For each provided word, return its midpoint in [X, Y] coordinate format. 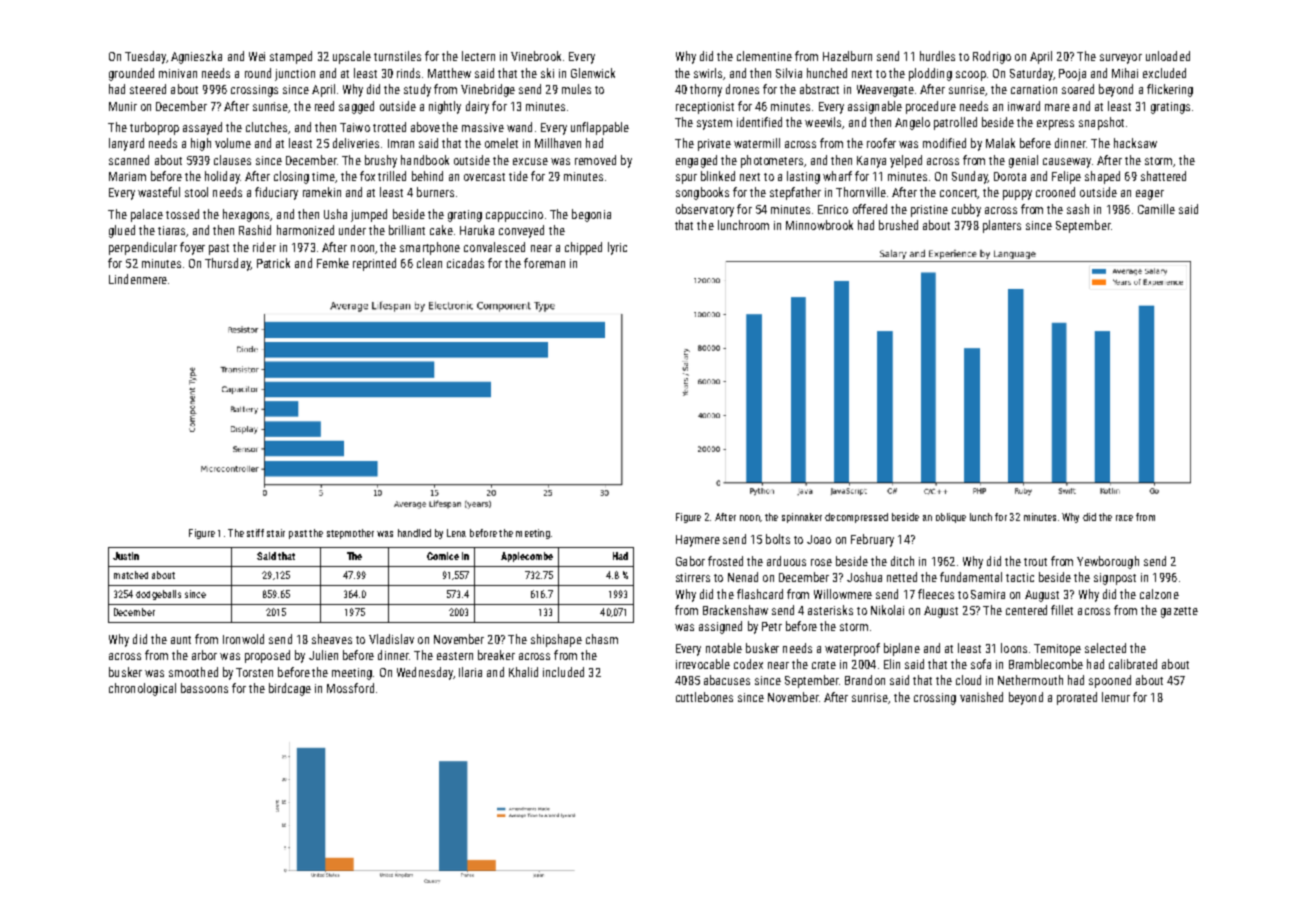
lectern [478, 56]
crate [824, 665]
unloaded [1168, 56]
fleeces [936, 594]
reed [324, 106]
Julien [323, 655]
